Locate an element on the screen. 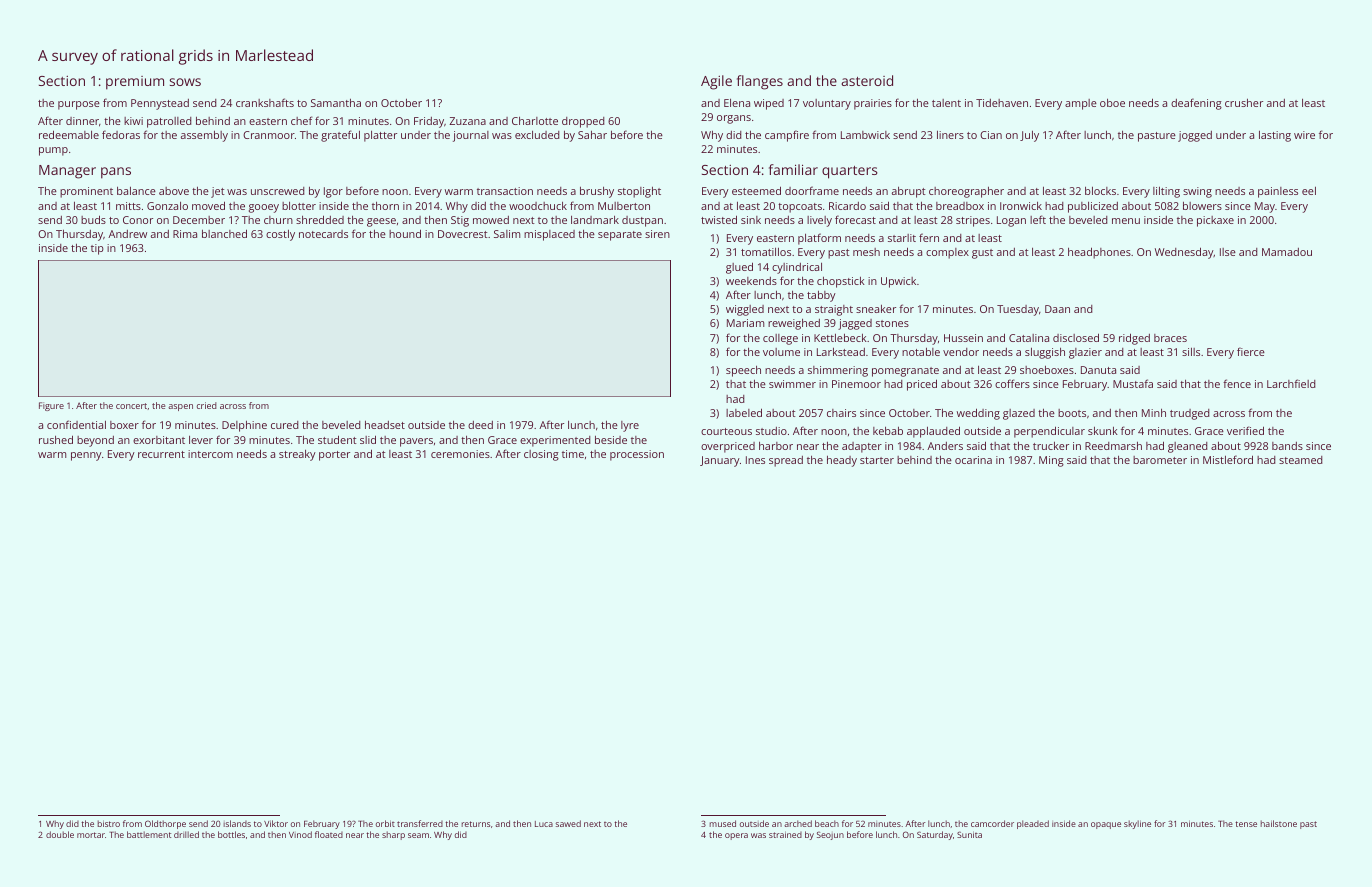  Viktor is located at coordinates (276, 823).
